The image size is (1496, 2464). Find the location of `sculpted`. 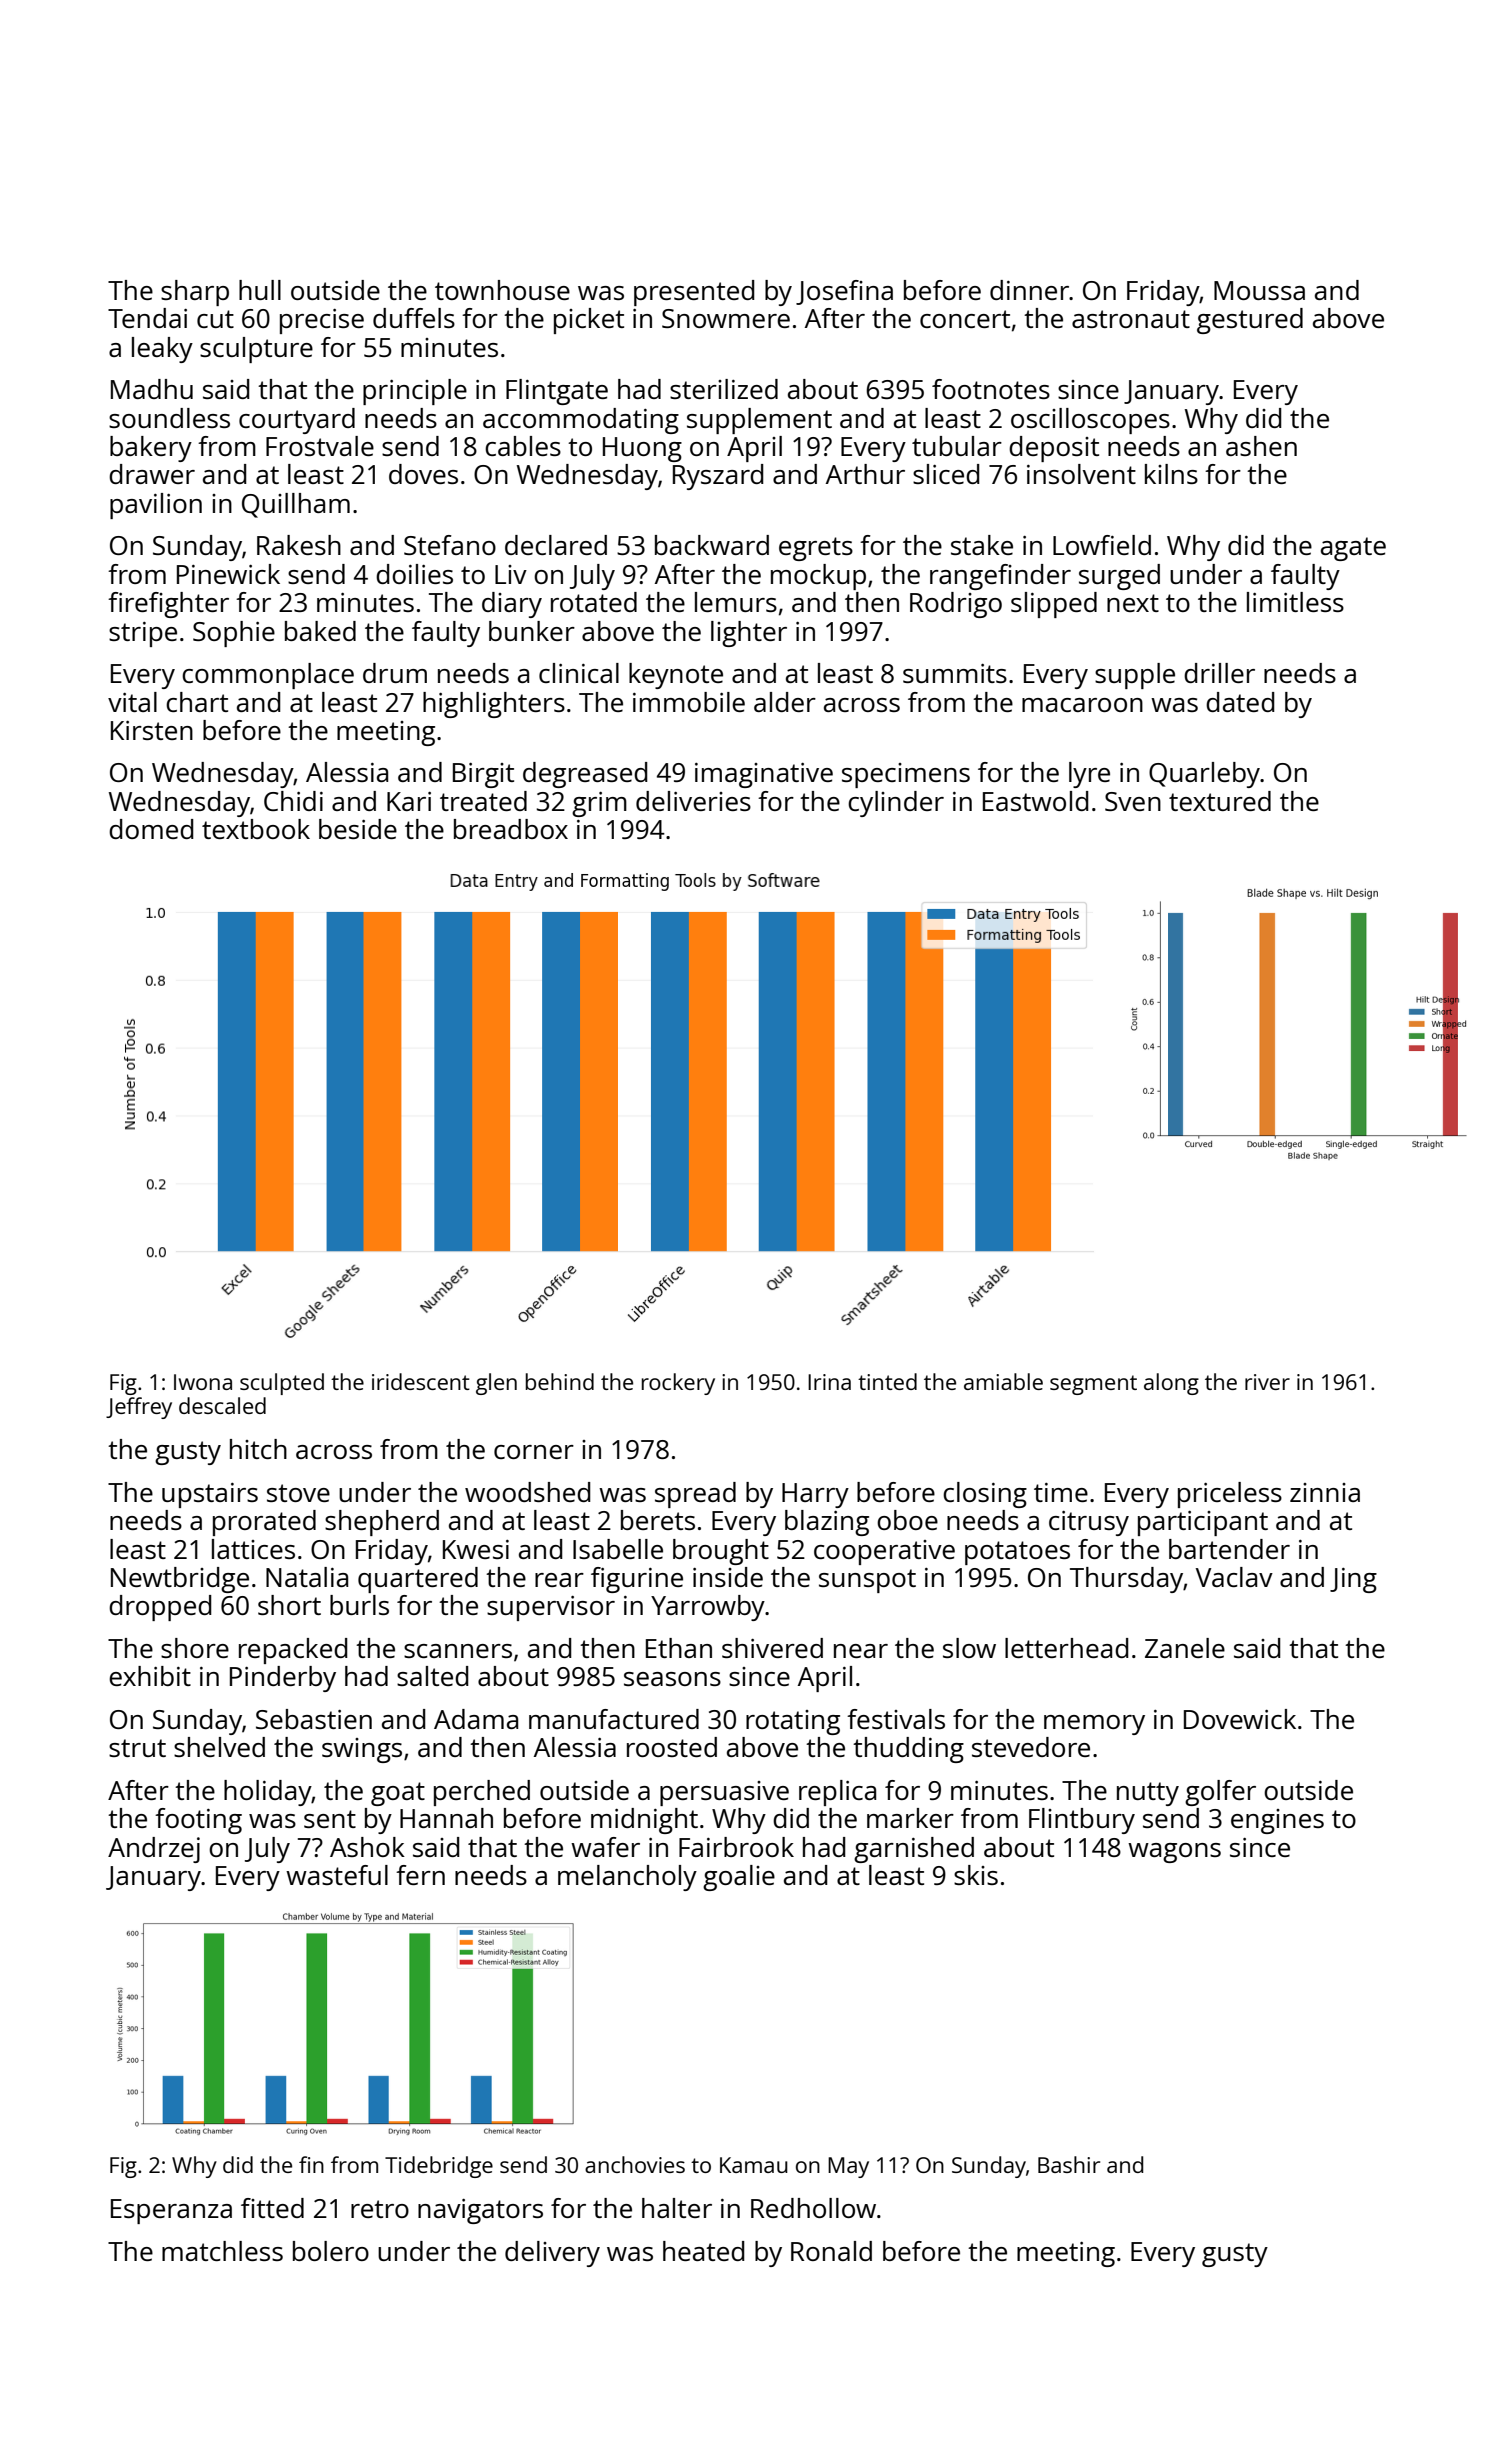

sculpted is located at coordinates (282, 1384).
